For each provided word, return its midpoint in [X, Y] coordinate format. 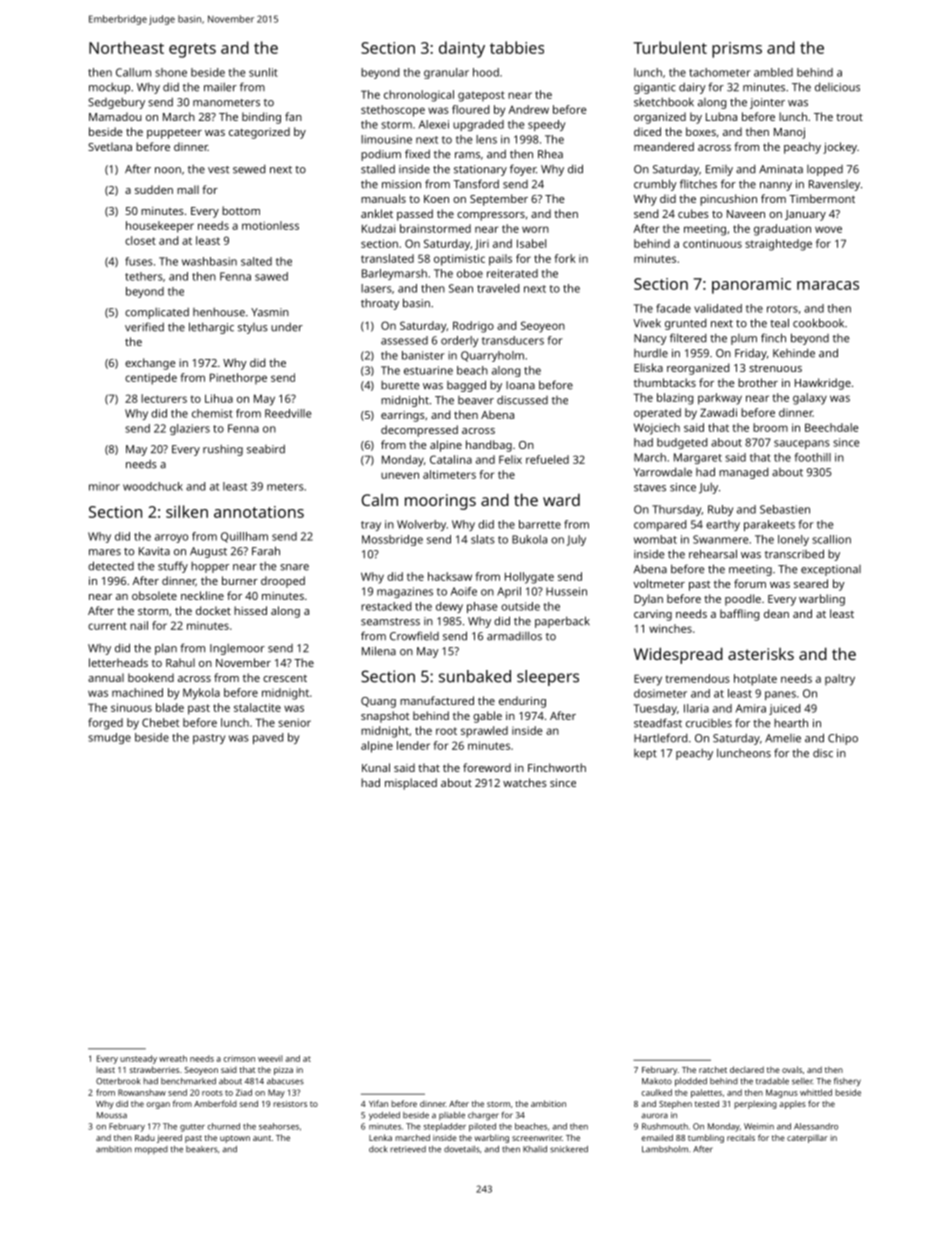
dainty [462, 49]
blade [170, 707]
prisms [737, 50]
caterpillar [807, 1139]
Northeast [126, 47]
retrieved [408, 1149]
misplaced [411, 784]
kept [645, 754]
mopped [151, 1150]
